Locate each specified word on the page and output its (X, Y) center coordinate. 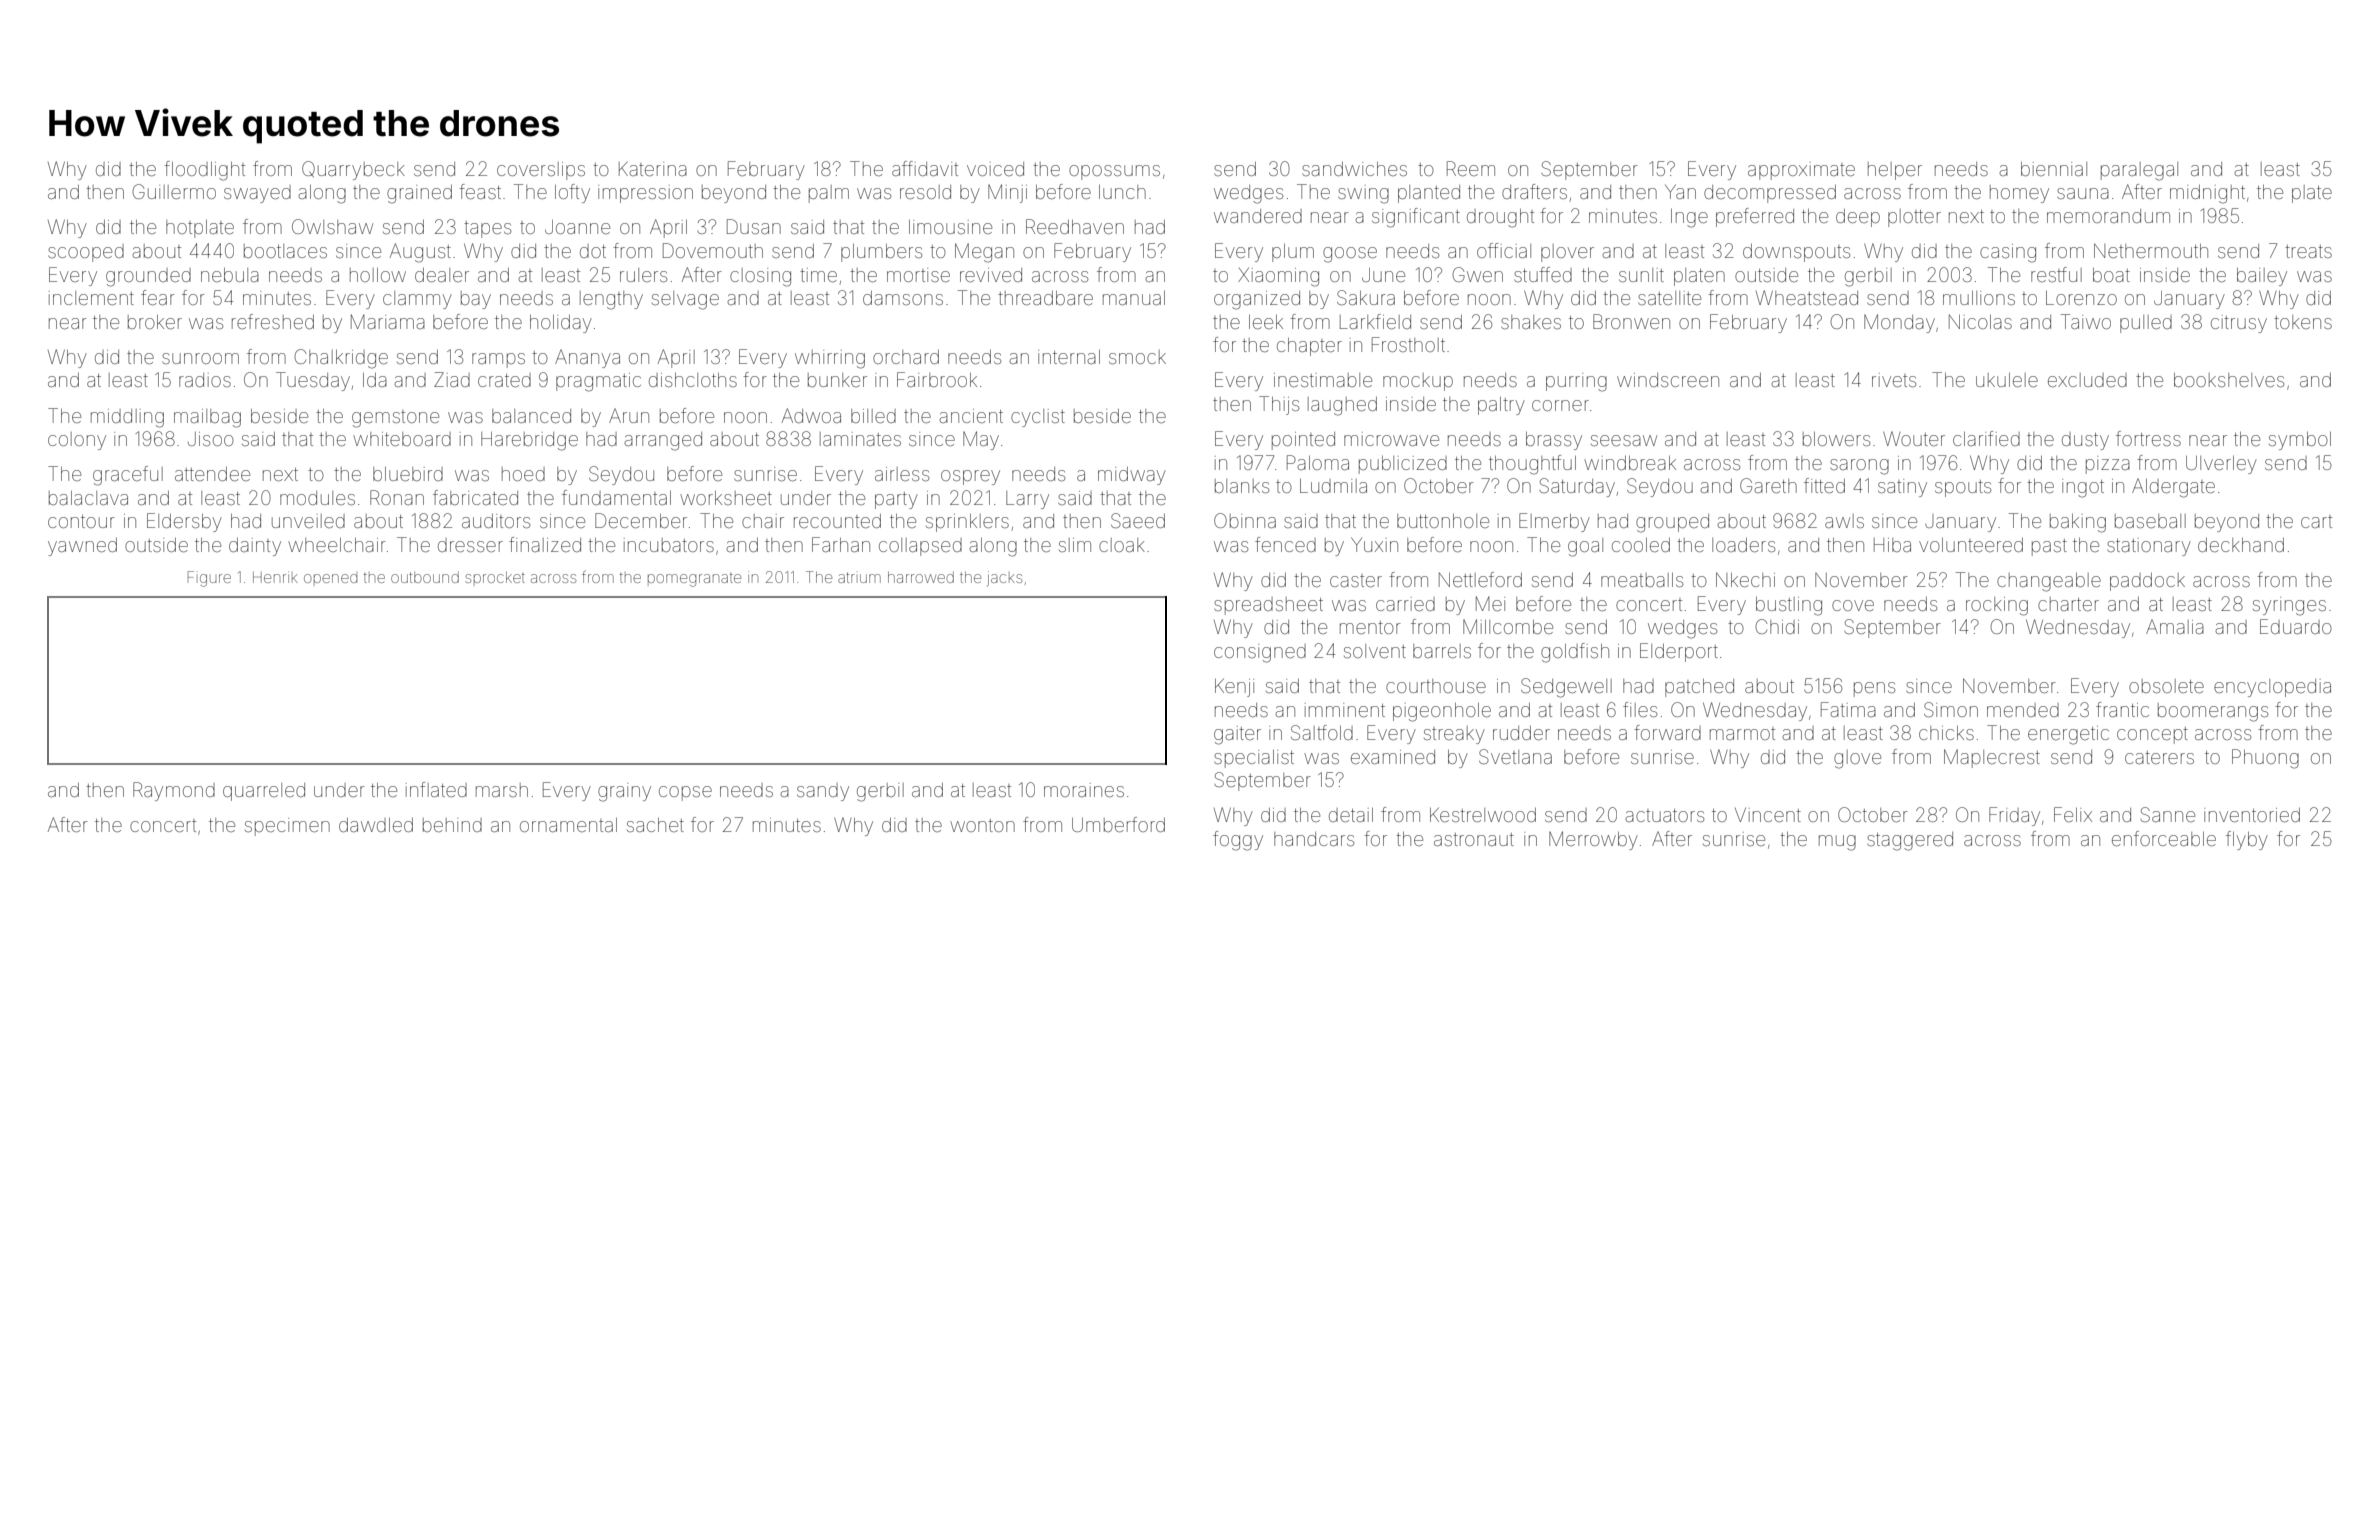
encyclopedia (2272, 688)
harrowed (921, 577)
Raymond (174, 791)
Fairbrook (937, 379)
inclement (91, 298)
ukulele (2007, 380)
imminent (1345, 710)
